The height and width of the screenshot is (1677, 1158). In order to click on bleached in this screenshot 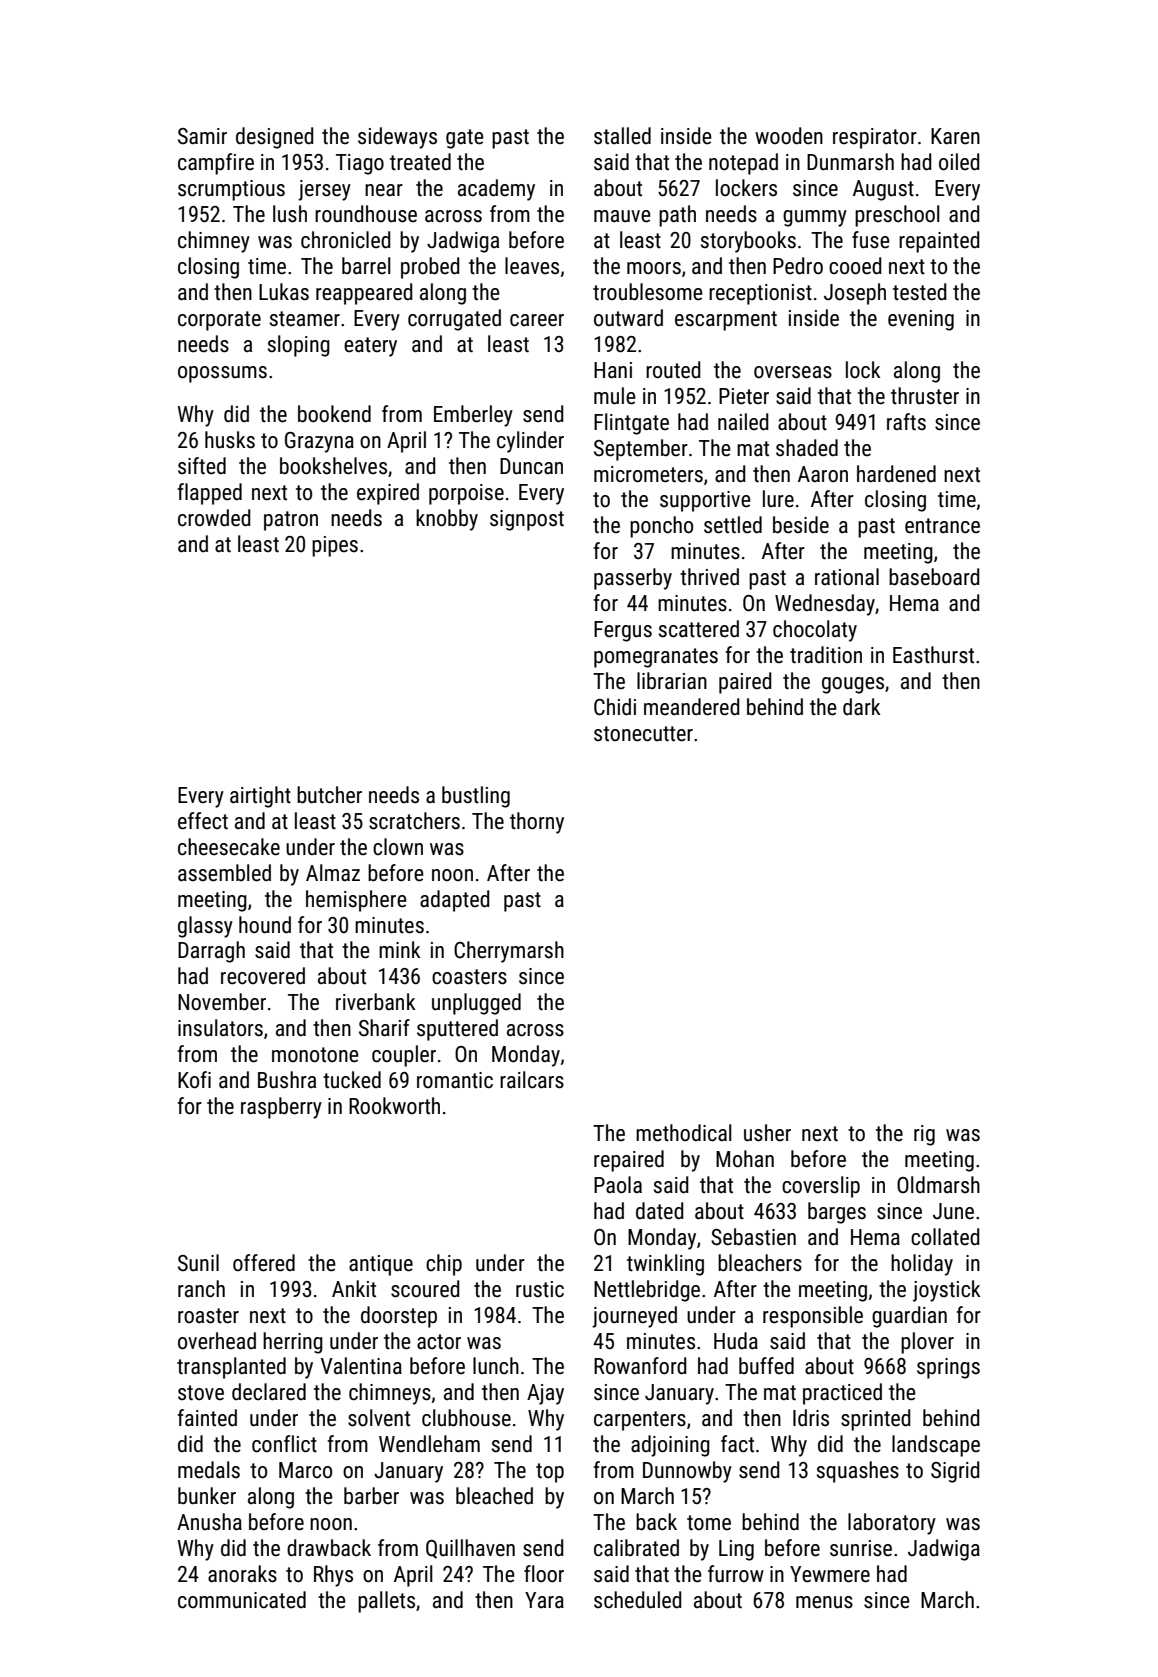, I will do `click(494, 1496)`.
